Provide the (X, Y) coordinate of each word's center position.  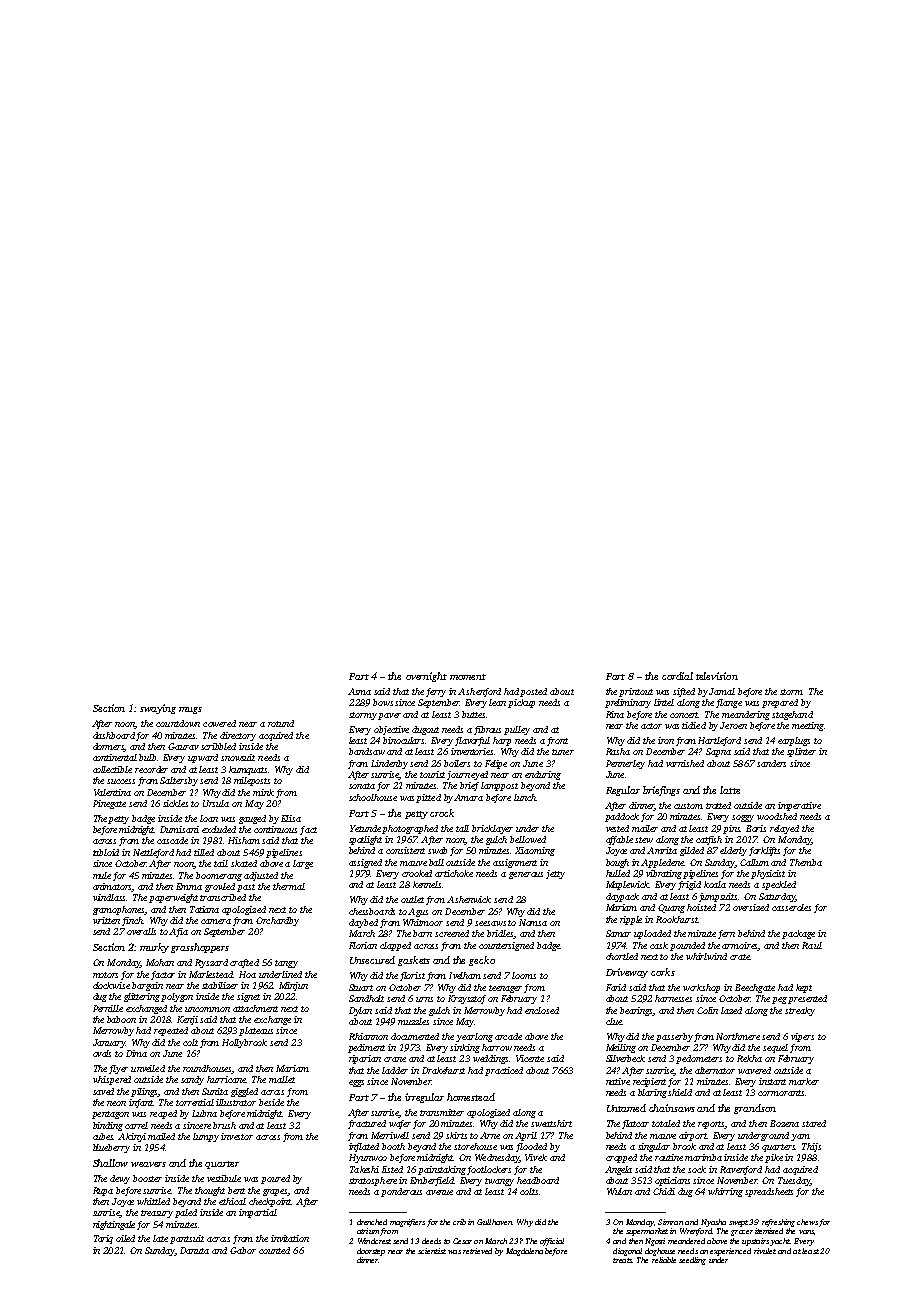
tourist (432, 774)
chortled (622, 956)
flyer (118, 1069)
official (552, 1242)
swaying (158, 709)
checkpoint (270, 1202)
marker (804, 1081)
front (557, 741)
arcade (508, 1036)
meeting (808, 726)
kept (804, 988)
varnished (685, 763)
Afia (179, 932)
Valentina (112, 792)
